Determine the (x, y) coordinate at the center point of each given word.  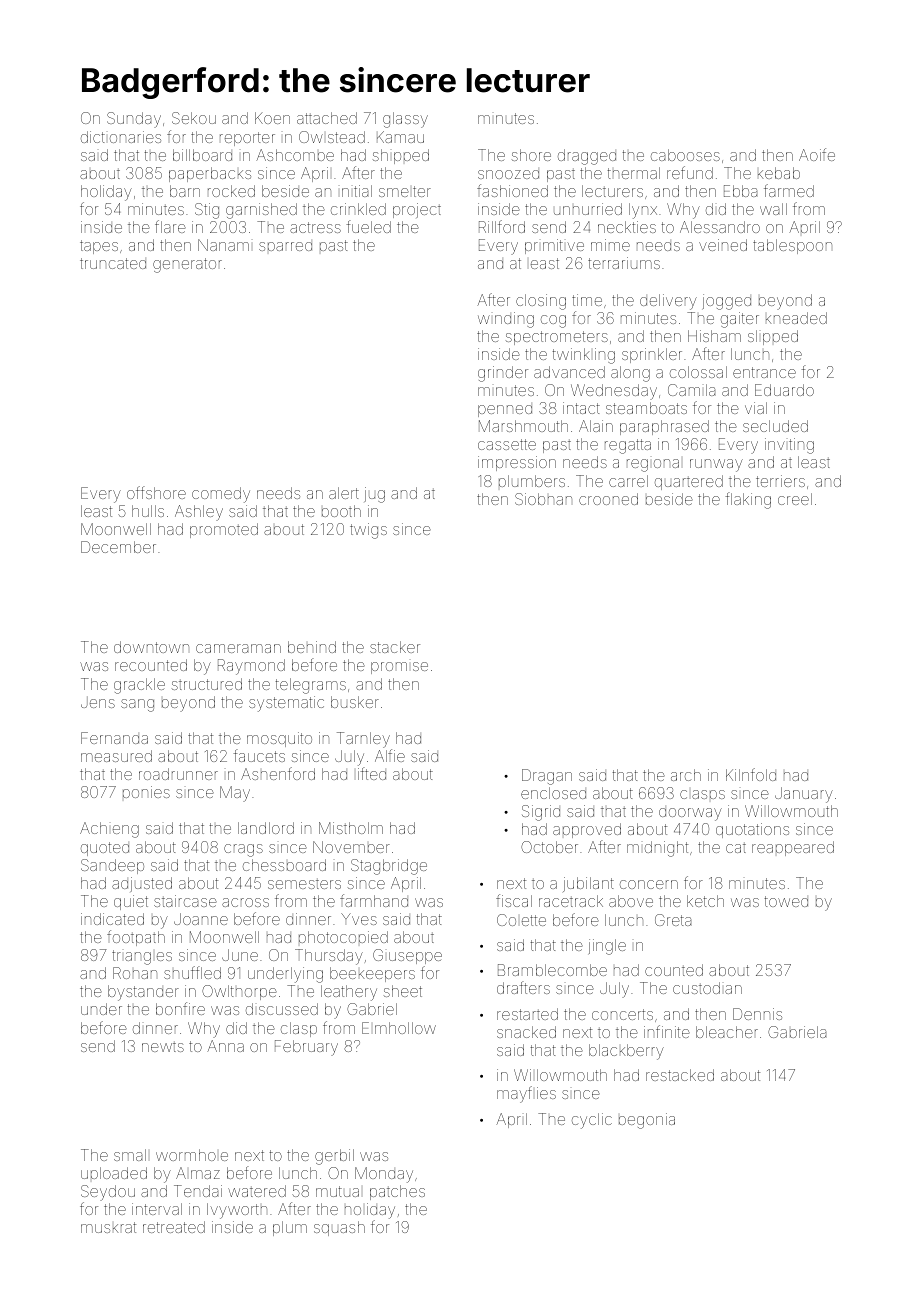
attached (327, 118)
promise (399, 668)
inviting (789, 446)
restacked (680, 1075)
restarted (527, 1014)
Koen (272, 118)
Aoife (817, 154)
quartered (689, 482)
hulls (148, 511)
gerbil (334, 1157)
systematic (286, 704)
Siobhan (543, 499)
